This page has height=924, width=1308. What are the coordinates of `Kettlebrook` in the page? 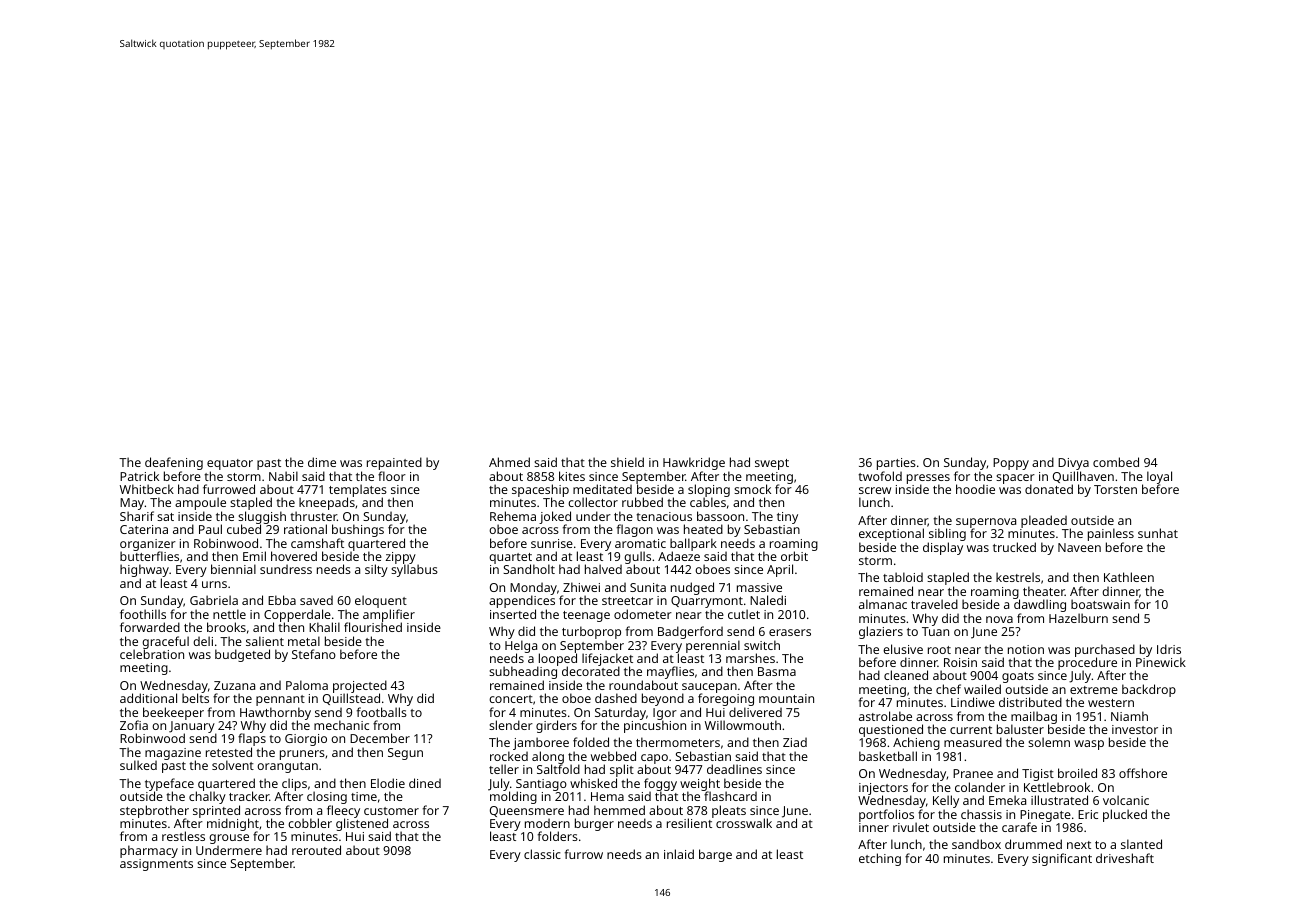 It's located at (1057, 787).
